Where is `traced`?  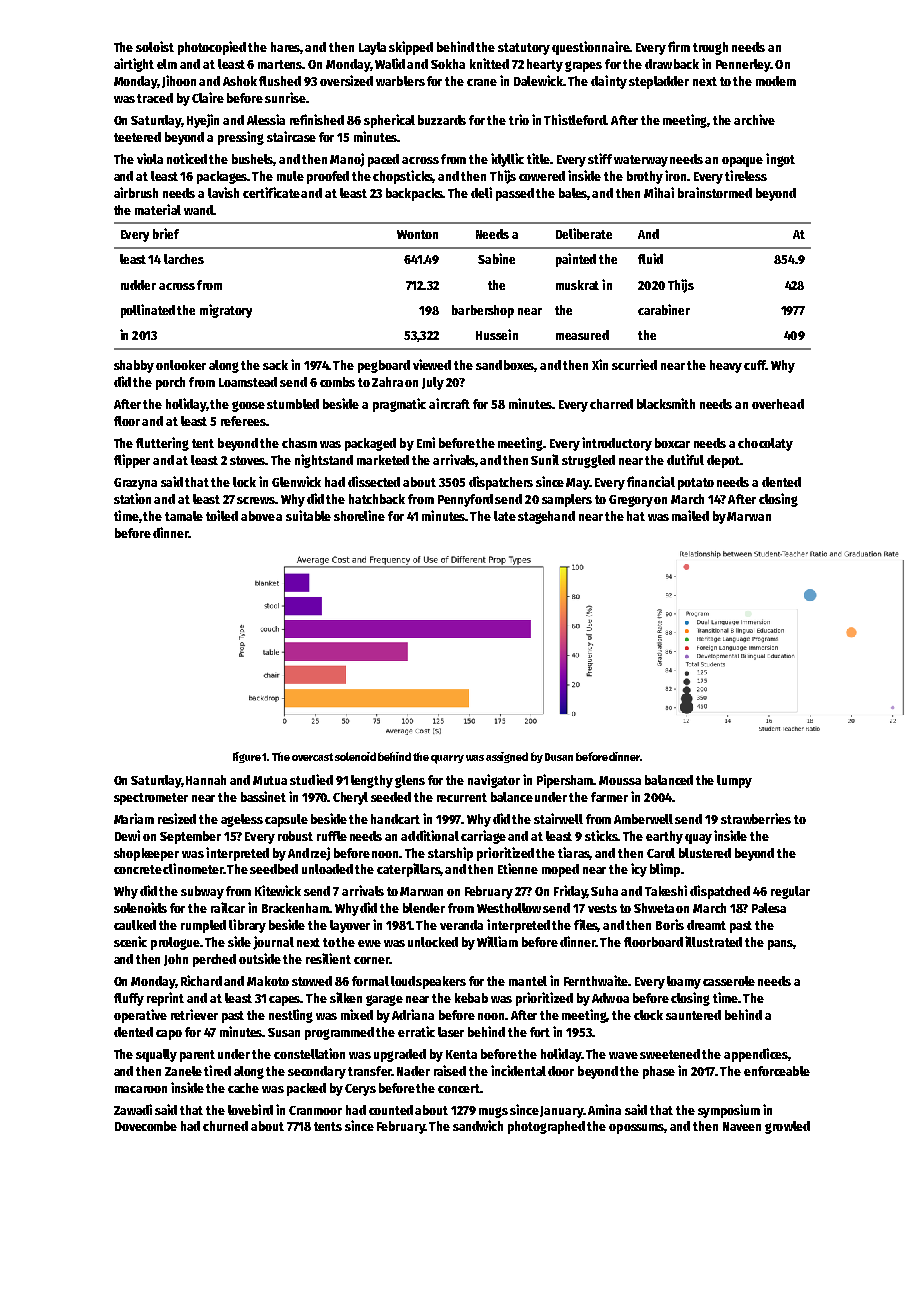
traced is located at coordinates (155, 98).
